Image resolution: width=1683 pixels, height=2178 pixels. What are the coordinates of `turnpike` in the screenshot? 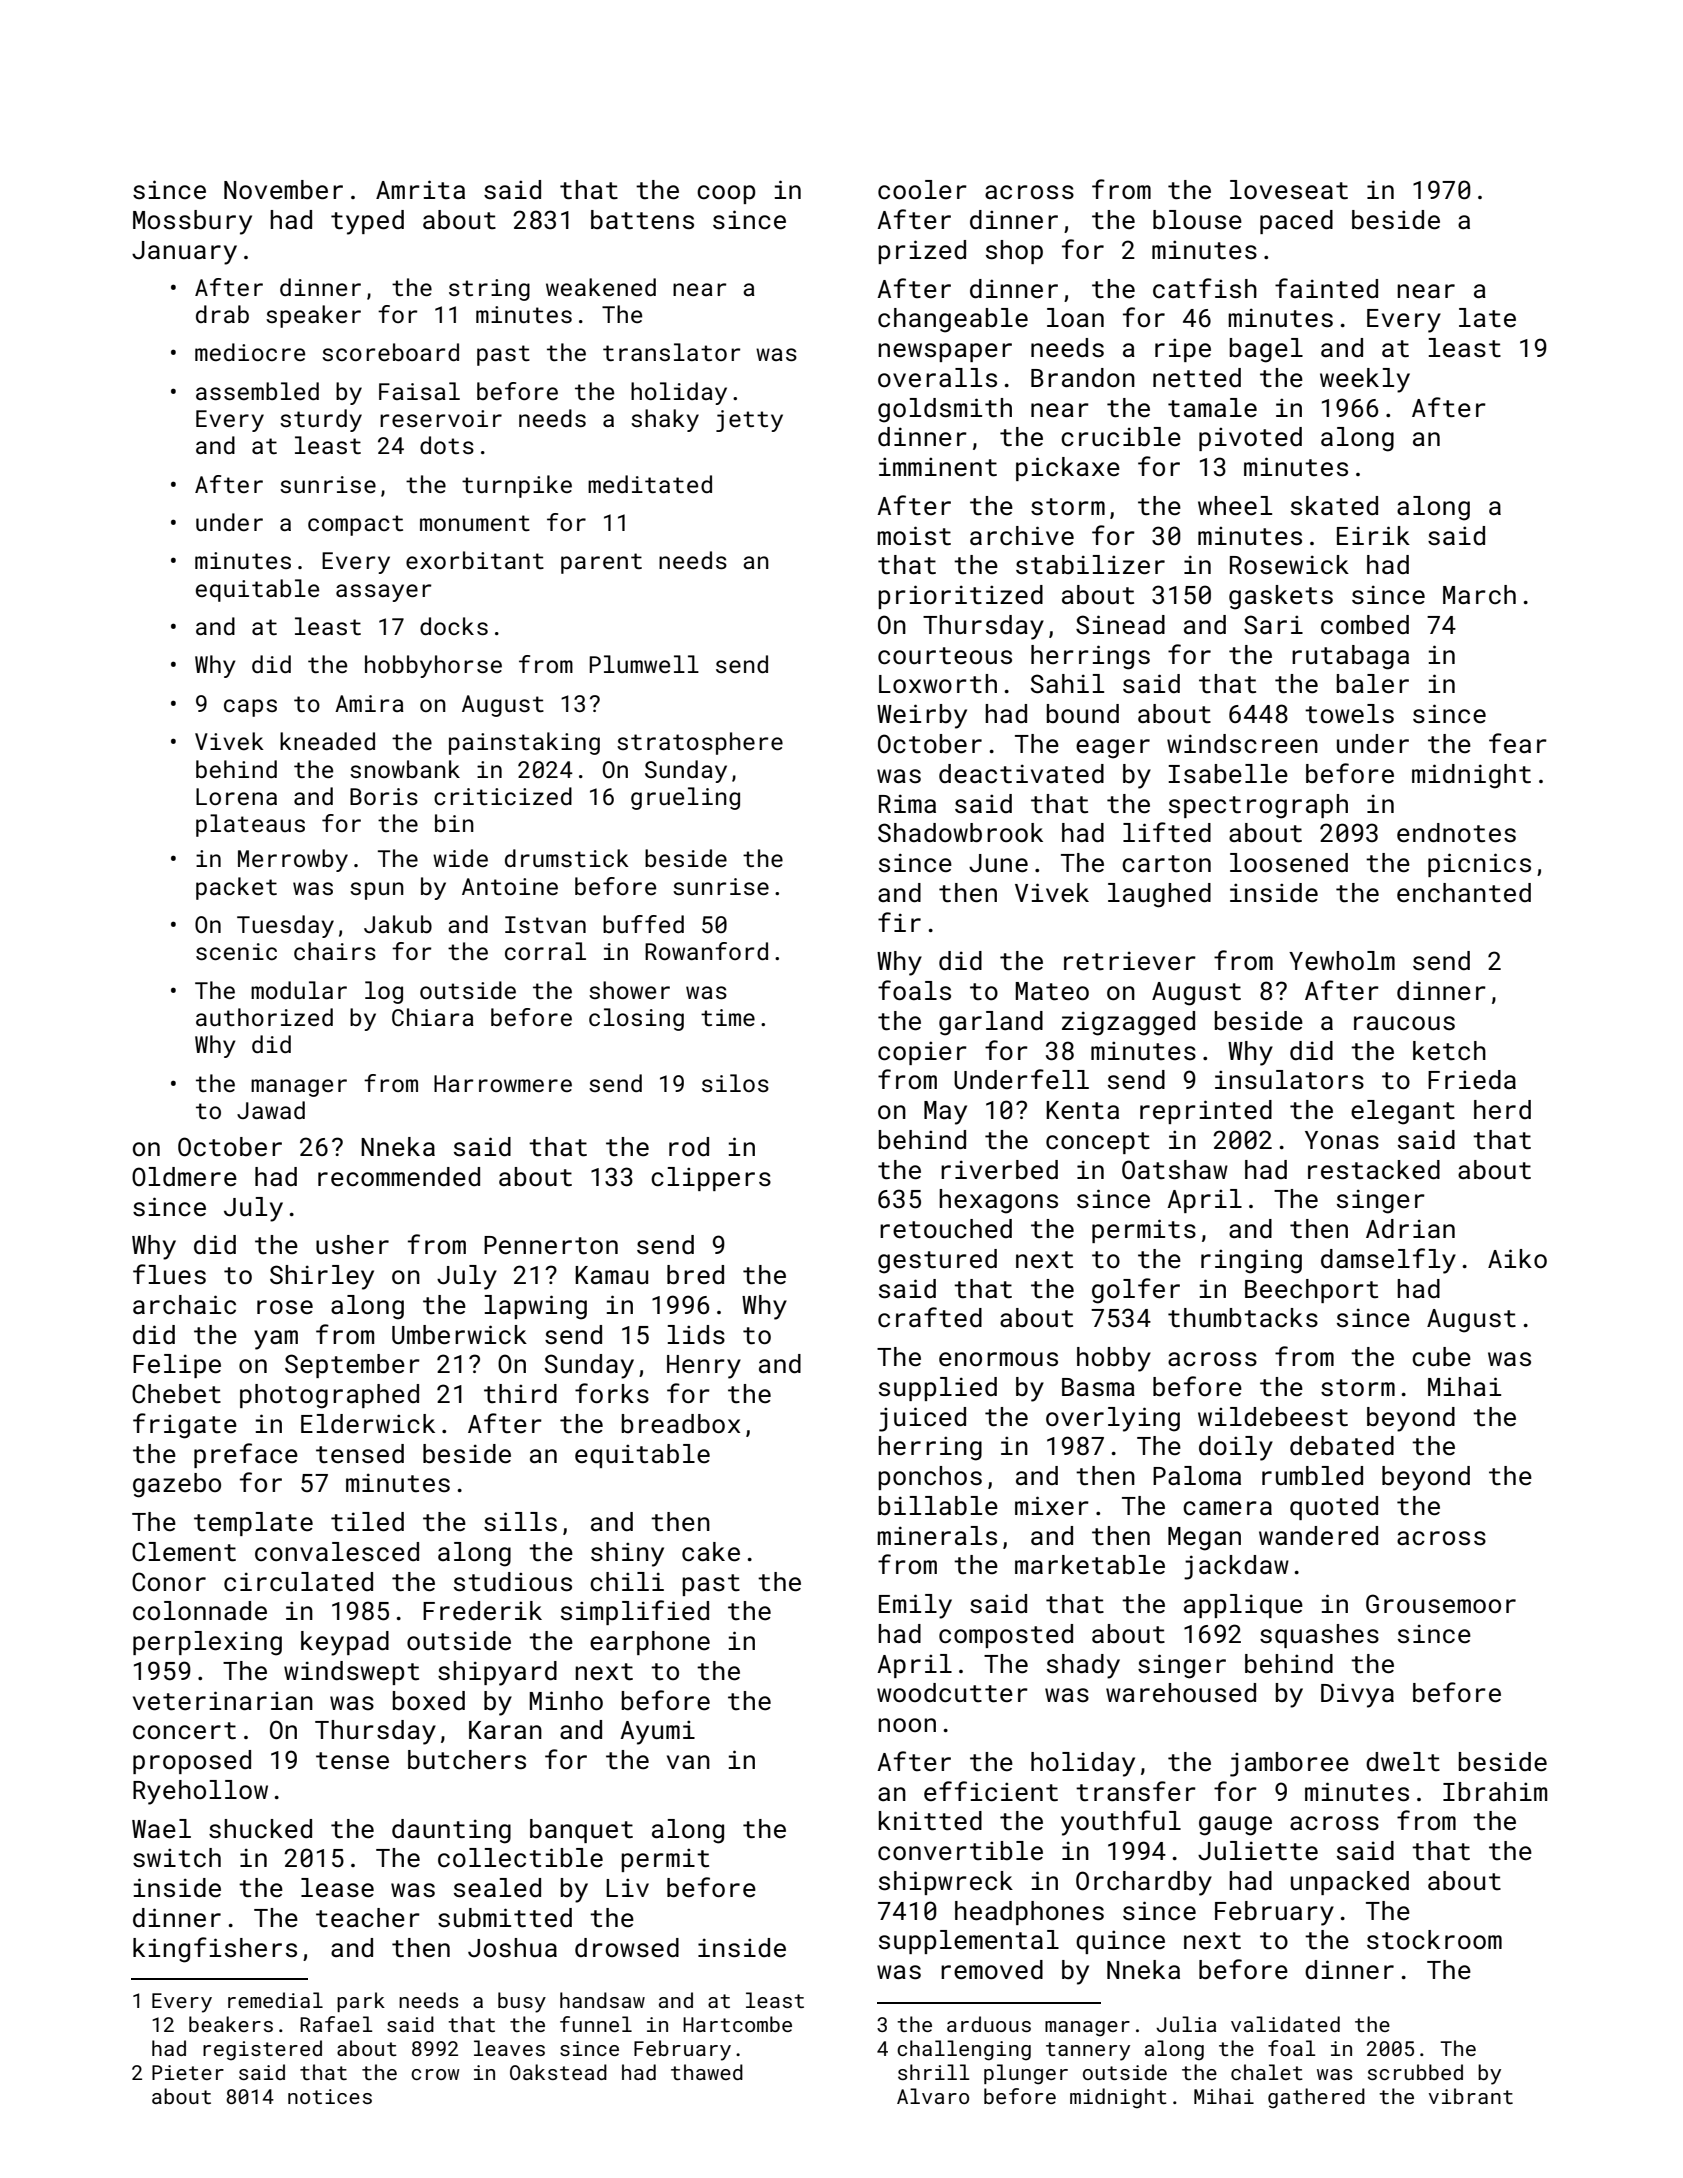 It's located at (517, 486).
